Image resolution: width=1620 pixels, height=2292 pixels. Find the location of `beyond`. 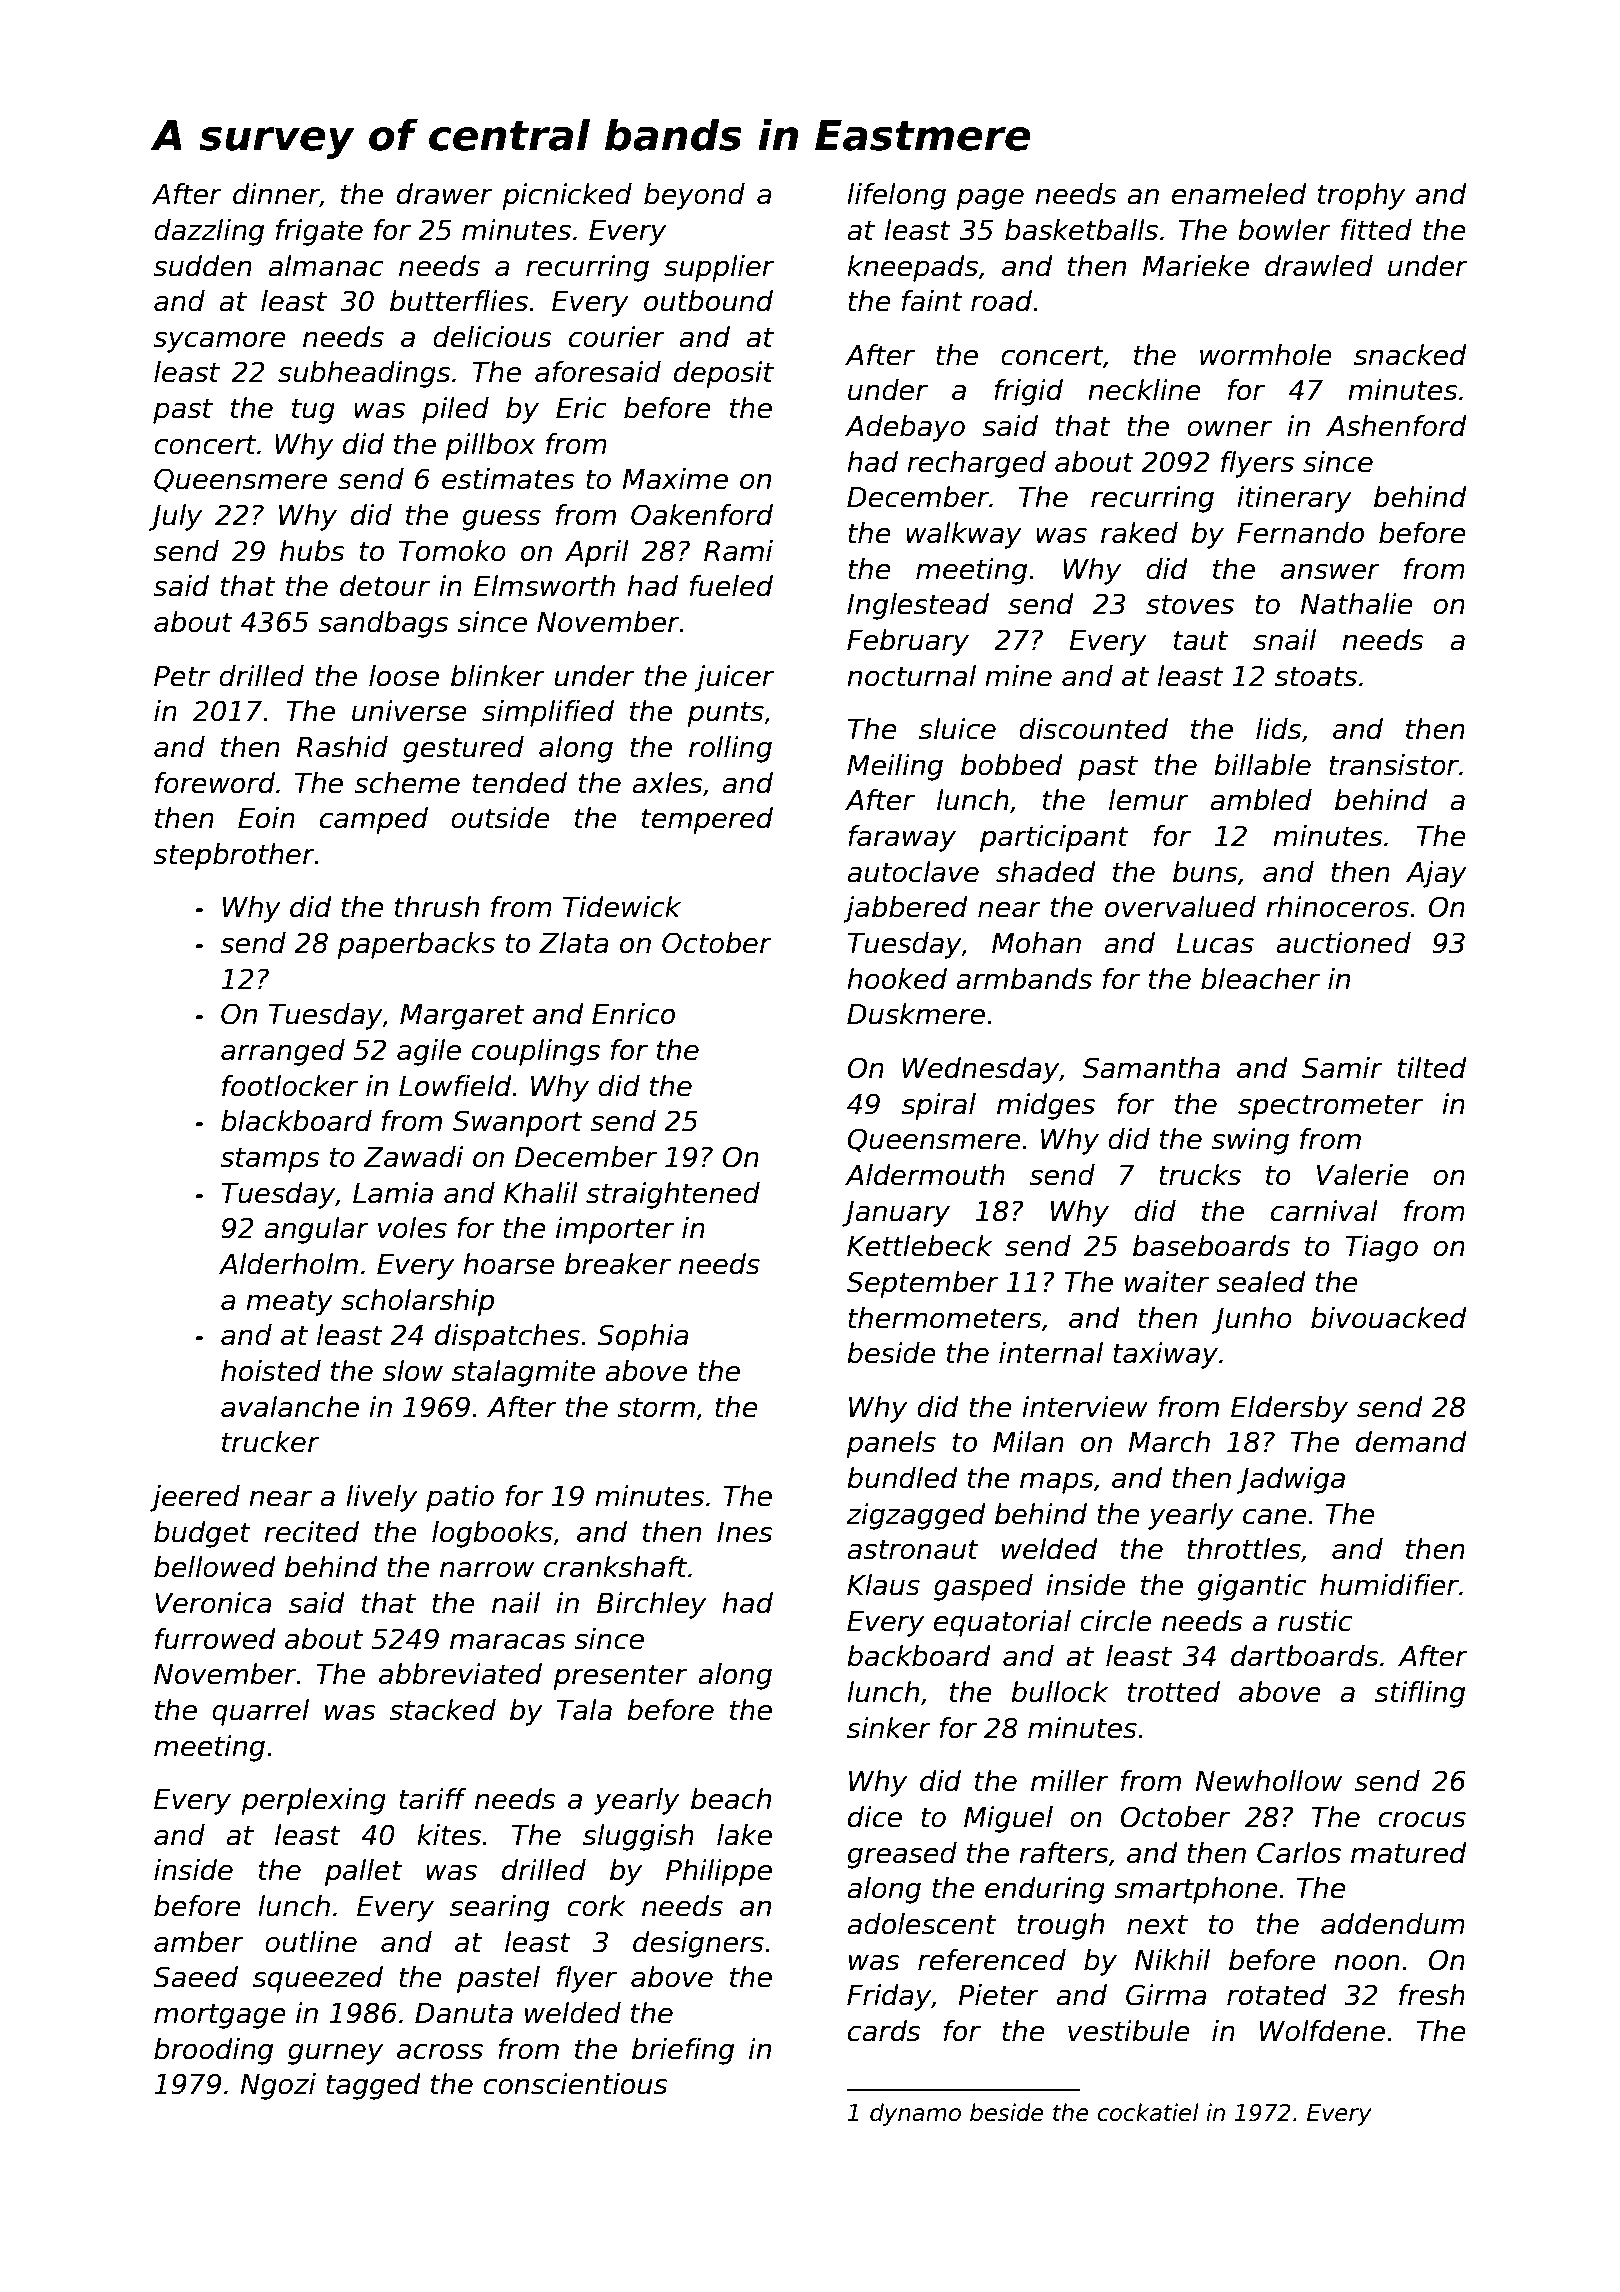

beyond is located at coordinates (694, 196).
